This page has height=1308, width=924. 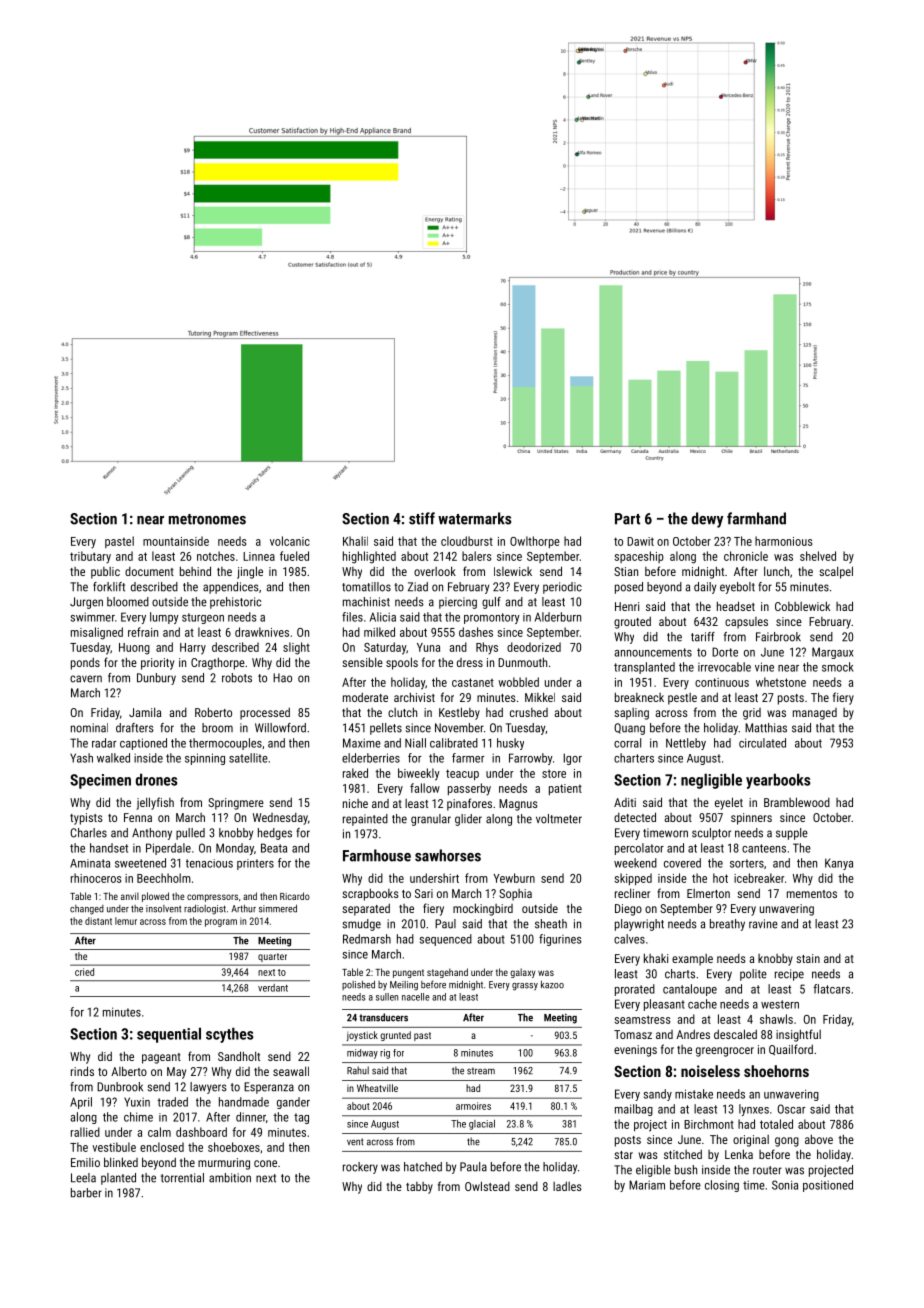 What do you see at coordinates (86, 1193) in the page?
I see `barber` at bounding box center [86, 1193].
